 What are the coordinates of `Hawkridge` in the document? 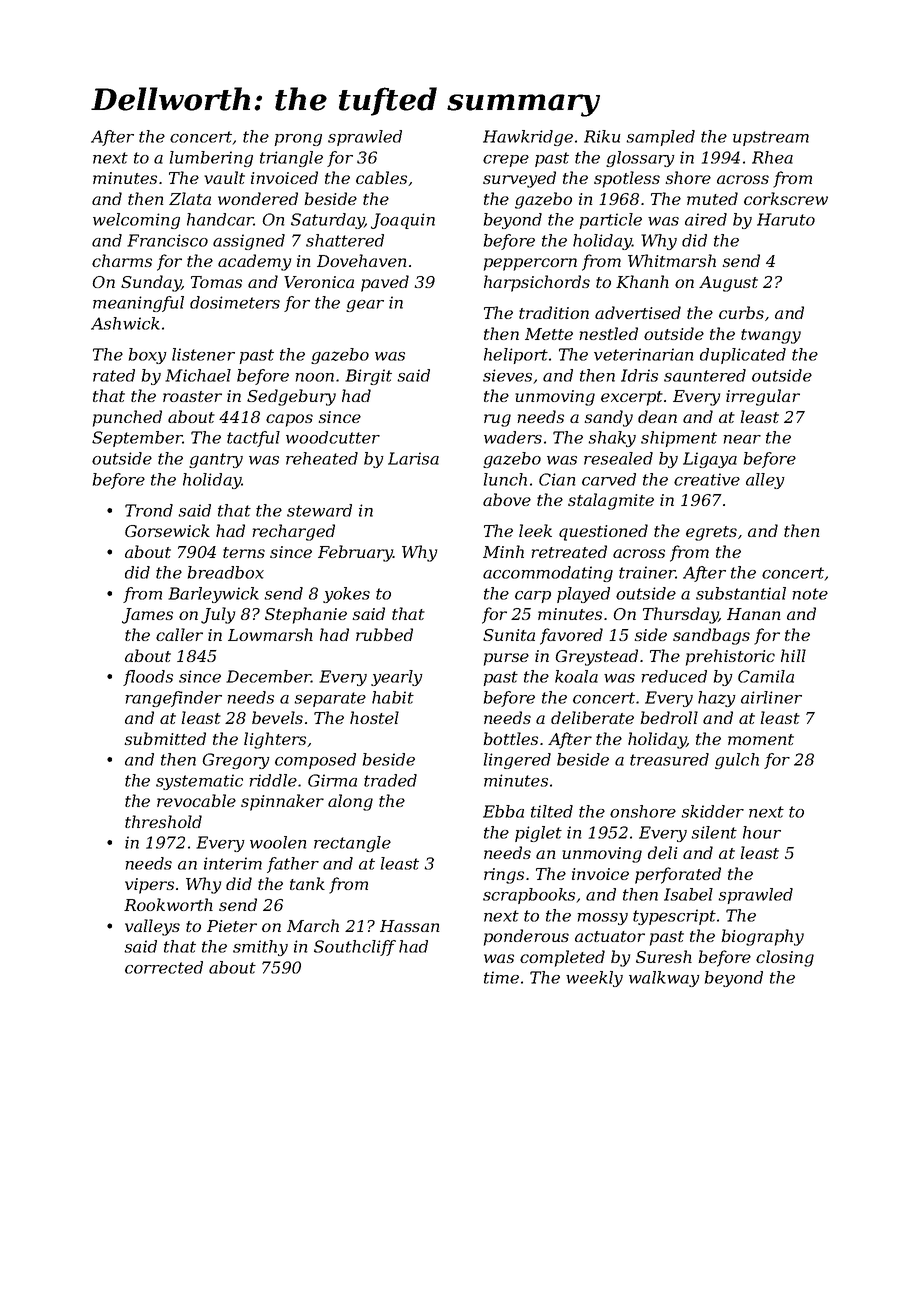 It's located at (528, 138).
